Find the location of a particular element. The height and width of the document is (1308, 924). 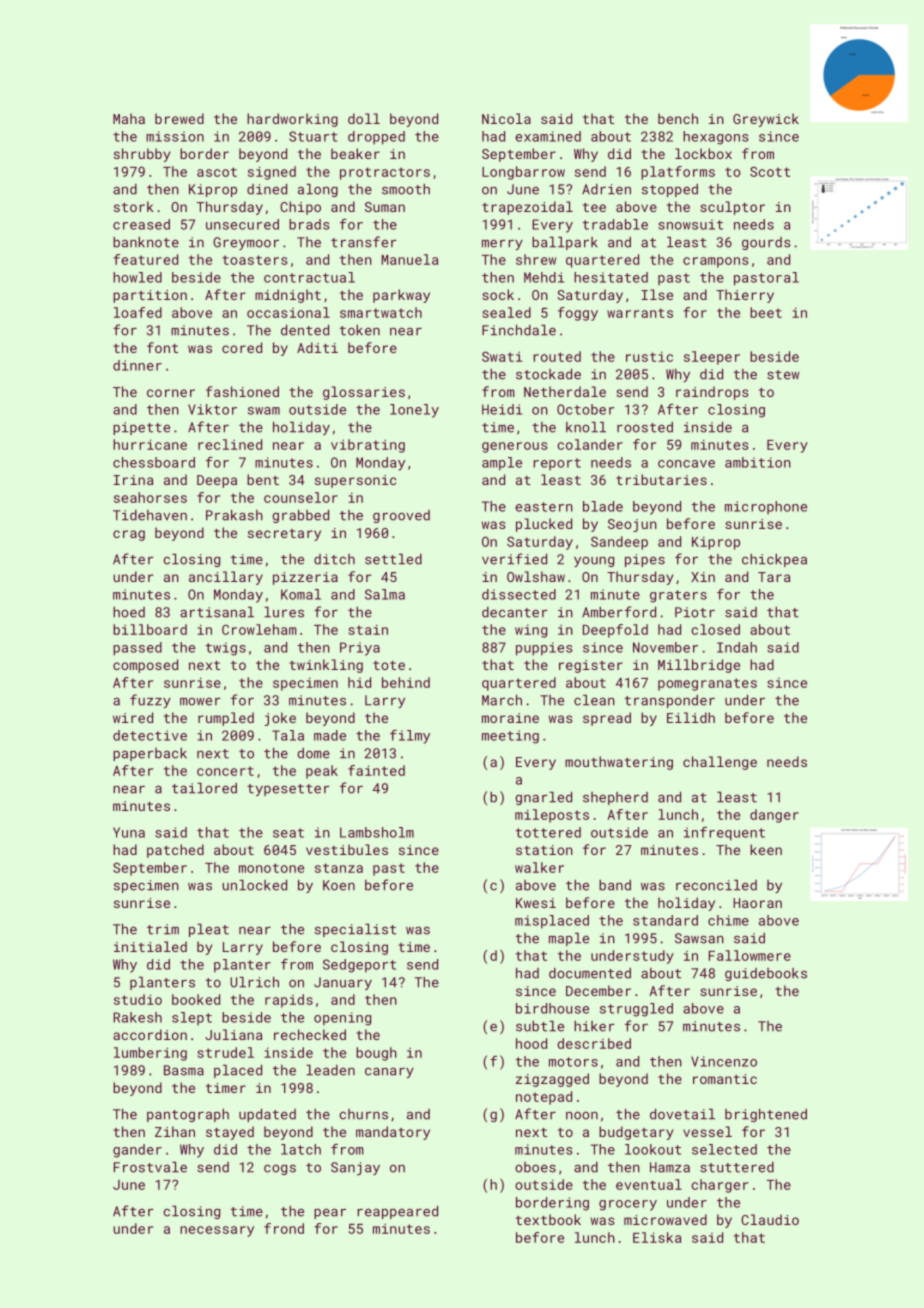

Lambsholm is located at coordinates (377, 832).
